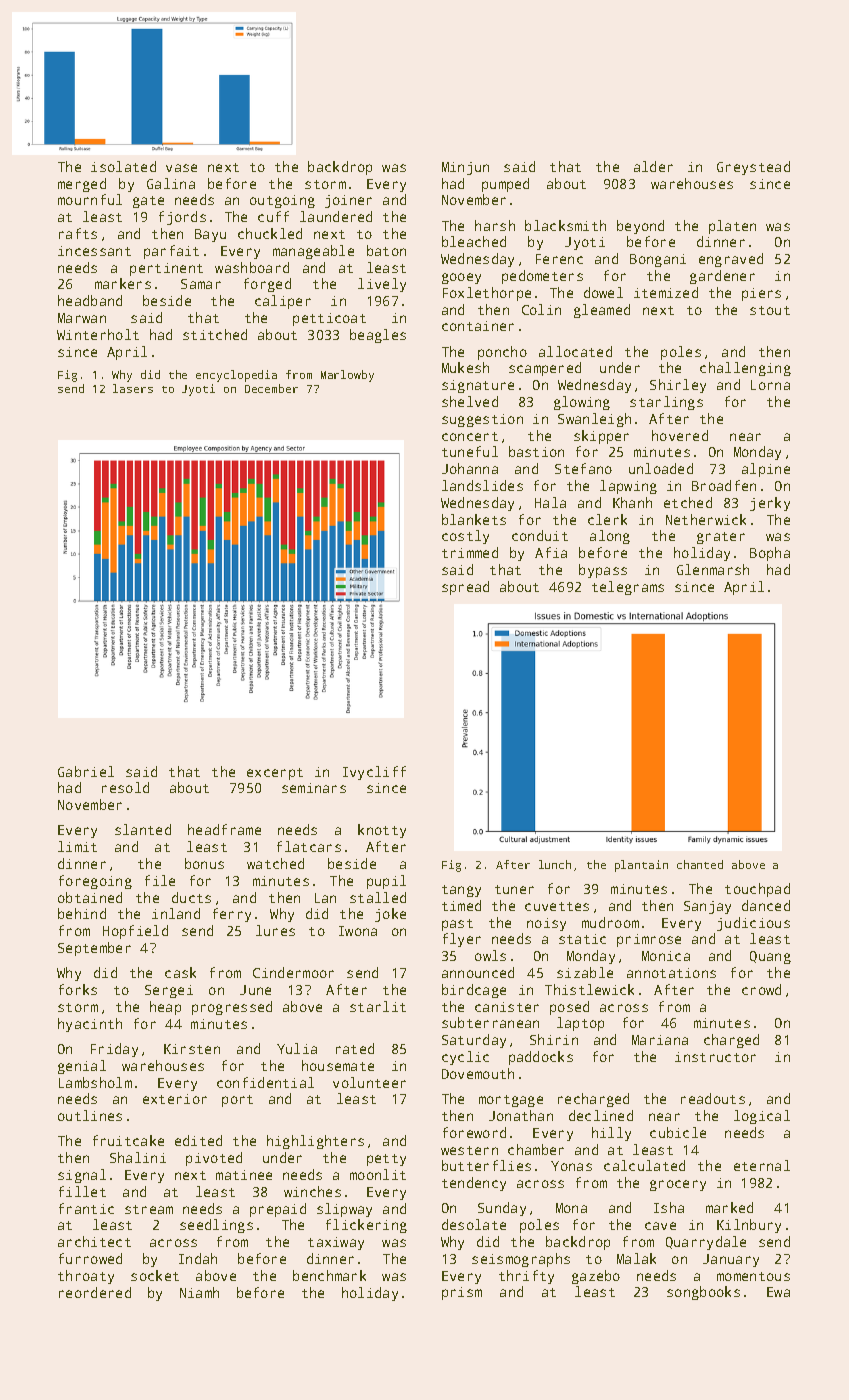 The image size is (849, 1400). What do you see at coordinates (175, 1099) in the document?
I see `exterior` at bounding box center [175, 1099].
